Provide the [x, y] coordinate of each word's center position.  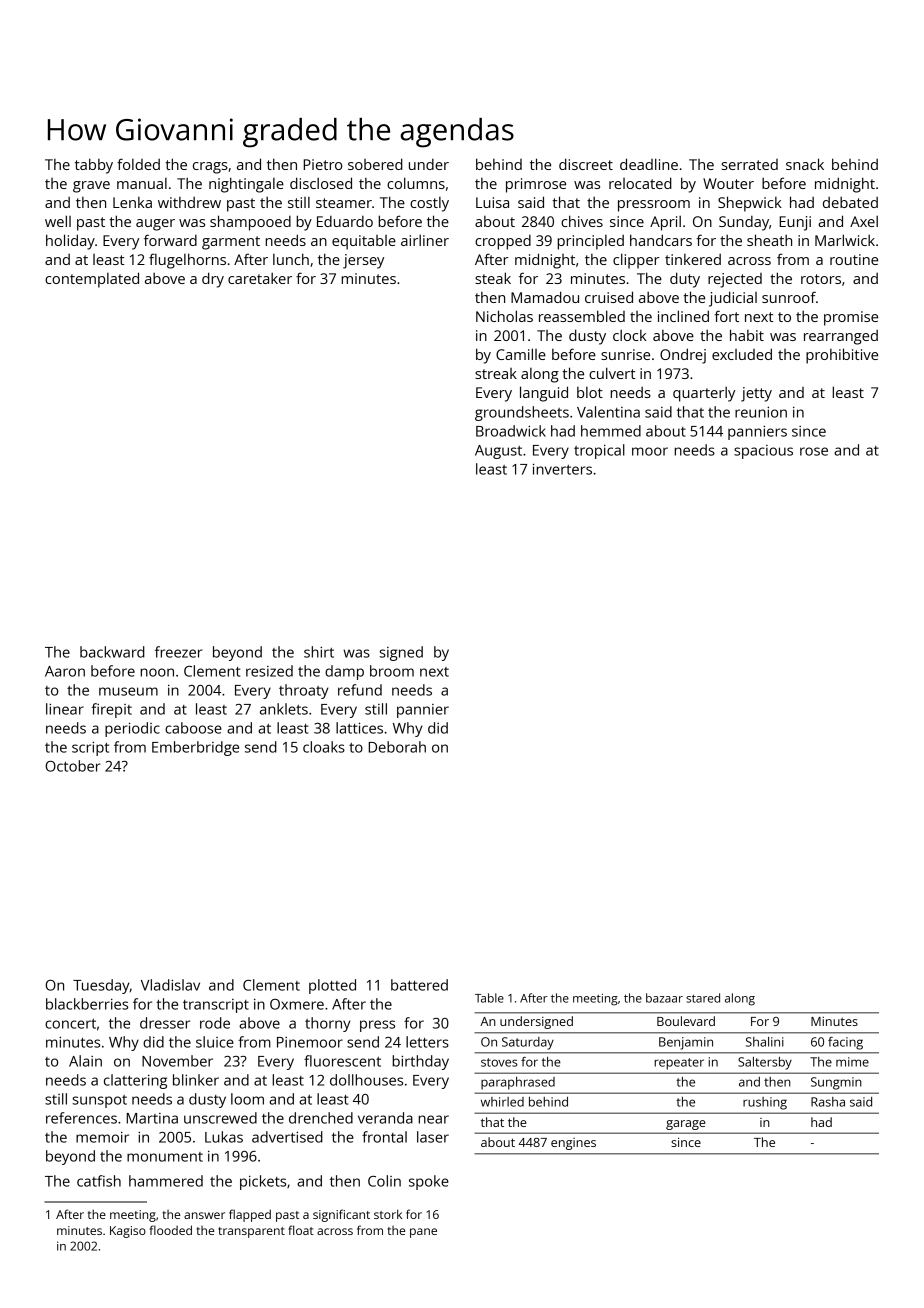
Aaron [65, 671]
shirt [319, 652]
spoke [429, 1182]
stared [703, 998]
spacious [763, 452]
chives [582, 221]
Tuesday [101, 986]
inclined [683, 316]
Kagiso [128, 1232]
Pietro [322, 164]
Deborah [397, 747]
